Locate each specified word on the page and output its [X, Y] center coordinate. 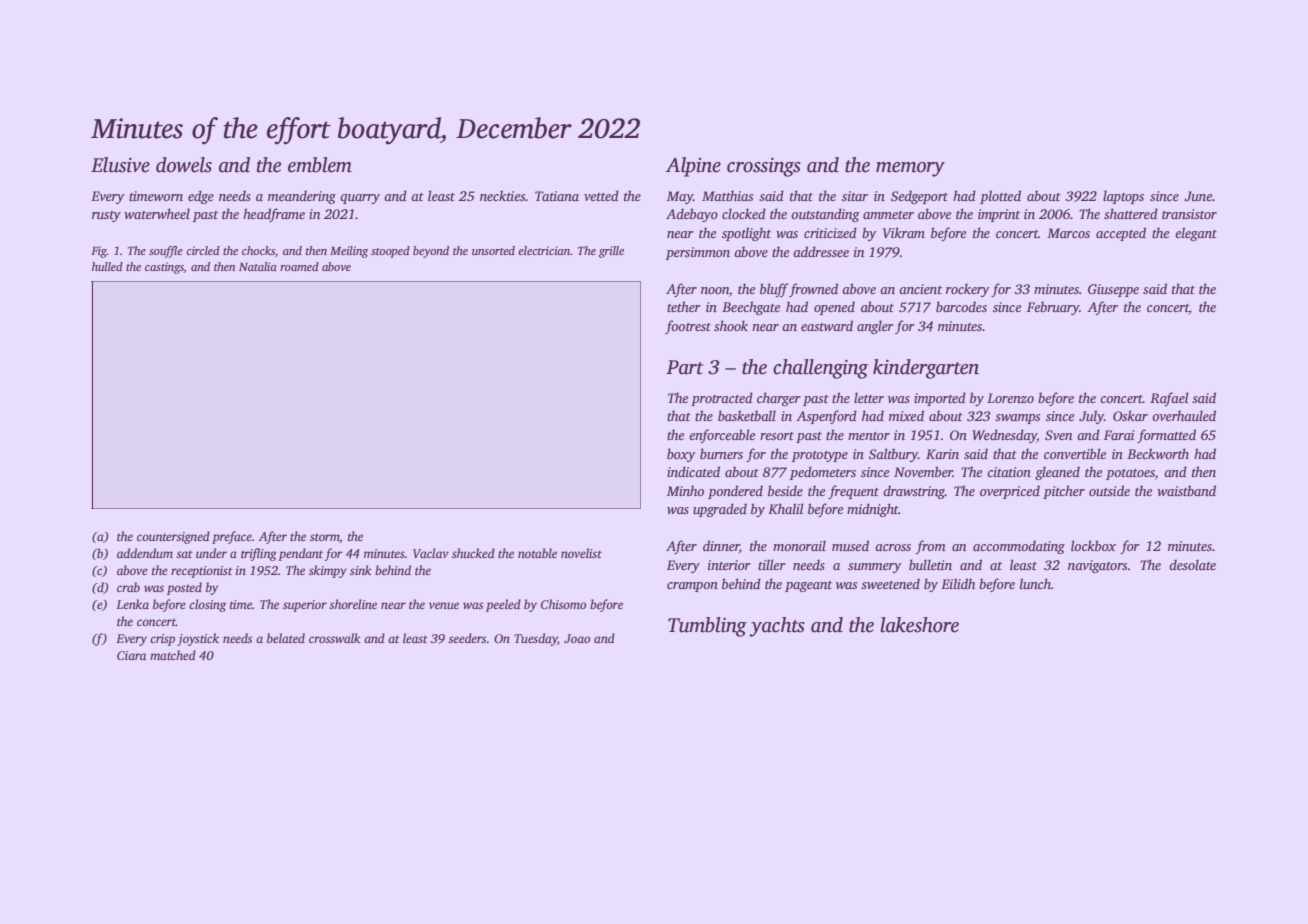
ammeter [888, 215]
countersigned [173, 537]
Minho [685, 490]
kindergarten [926, 369]
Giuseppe [1113, 290]
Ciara [131, 655]
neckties [503, 195]
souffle [166, 252]
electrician [544, 250]
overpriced [1010, 492]
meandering [302, 197]
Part [684, 367]
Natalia [258, 266]
